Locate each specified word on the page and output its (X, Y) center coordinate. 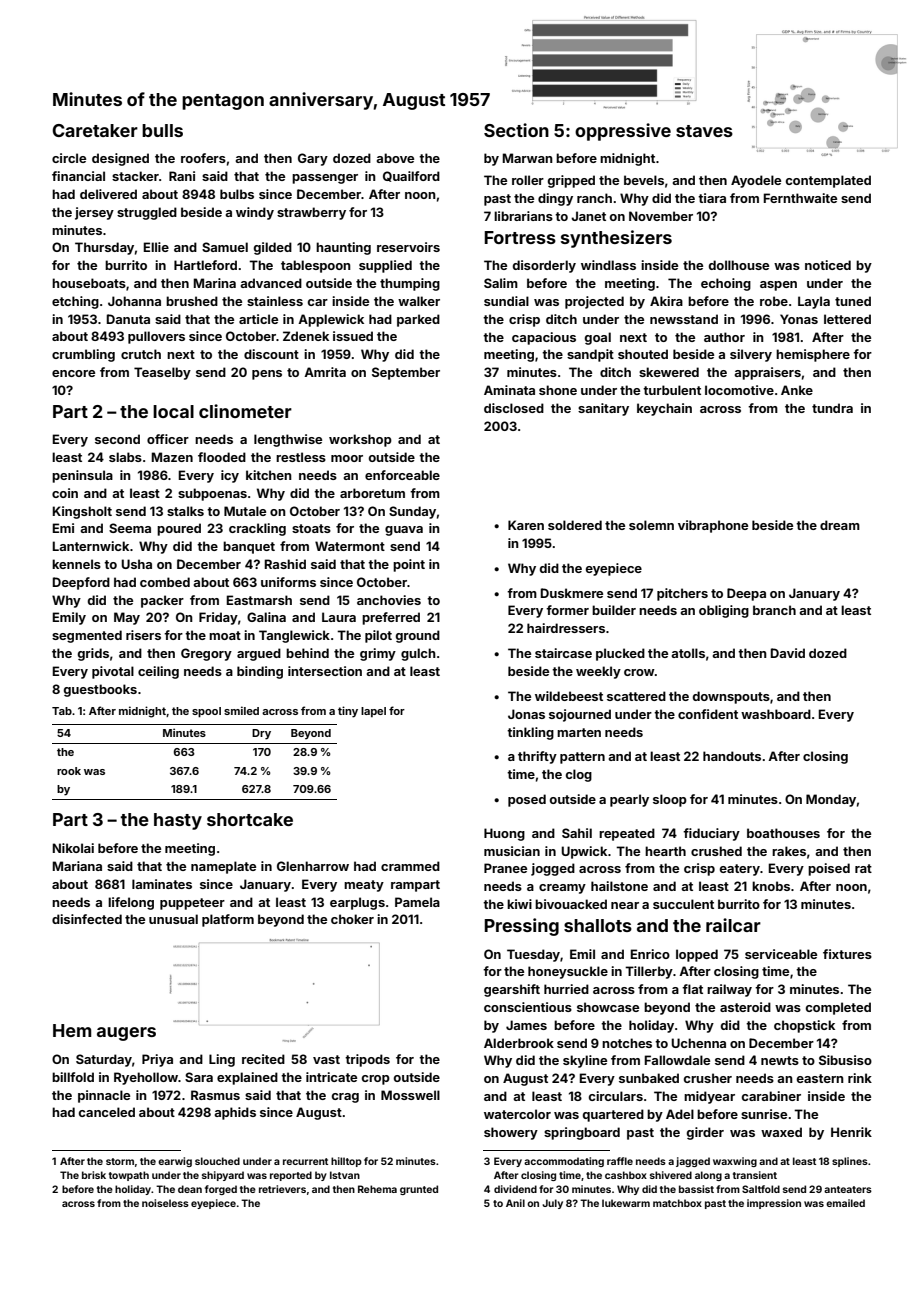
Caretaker (95, 130)
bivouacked (571, 904)
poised (829, 869)
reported (291, 1176)
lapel (373, 712)
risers (143, 635)
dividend (515, 1189)
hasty (178, 821)
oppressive (623, 132)
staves (704, 131)
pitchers (682, 594)
